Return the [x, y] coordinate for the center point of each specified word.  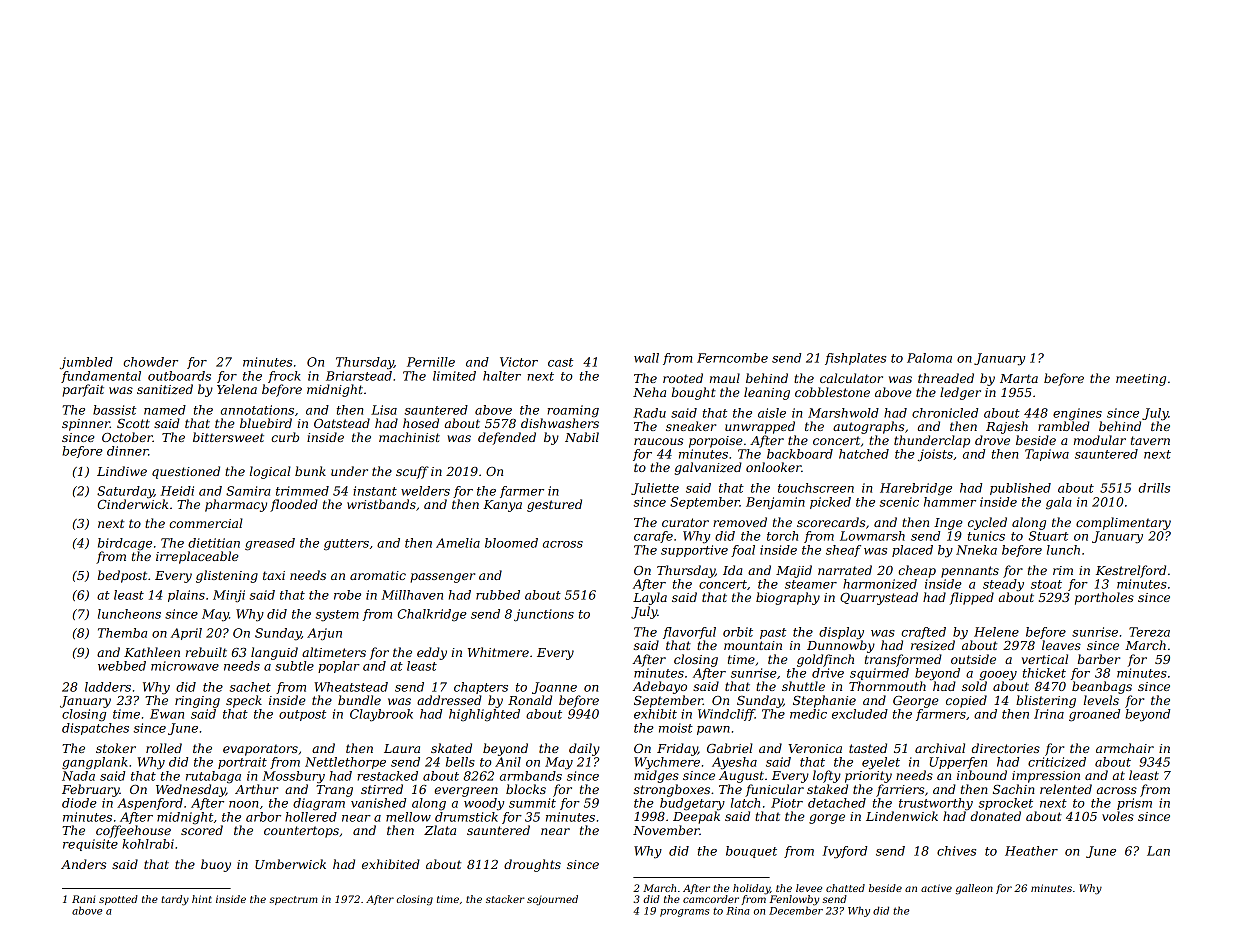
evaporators [260, 750]
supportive [694, 551]
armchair [1125, 748]
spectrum [293, 900]
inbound [982, 775]
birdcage [125, 544]
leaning [767, 393]
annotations [257, 410]
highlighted [484, 715]
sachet [250, 687]
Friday [677, 749]
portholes [1104, 598]
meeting [1141, 380]
